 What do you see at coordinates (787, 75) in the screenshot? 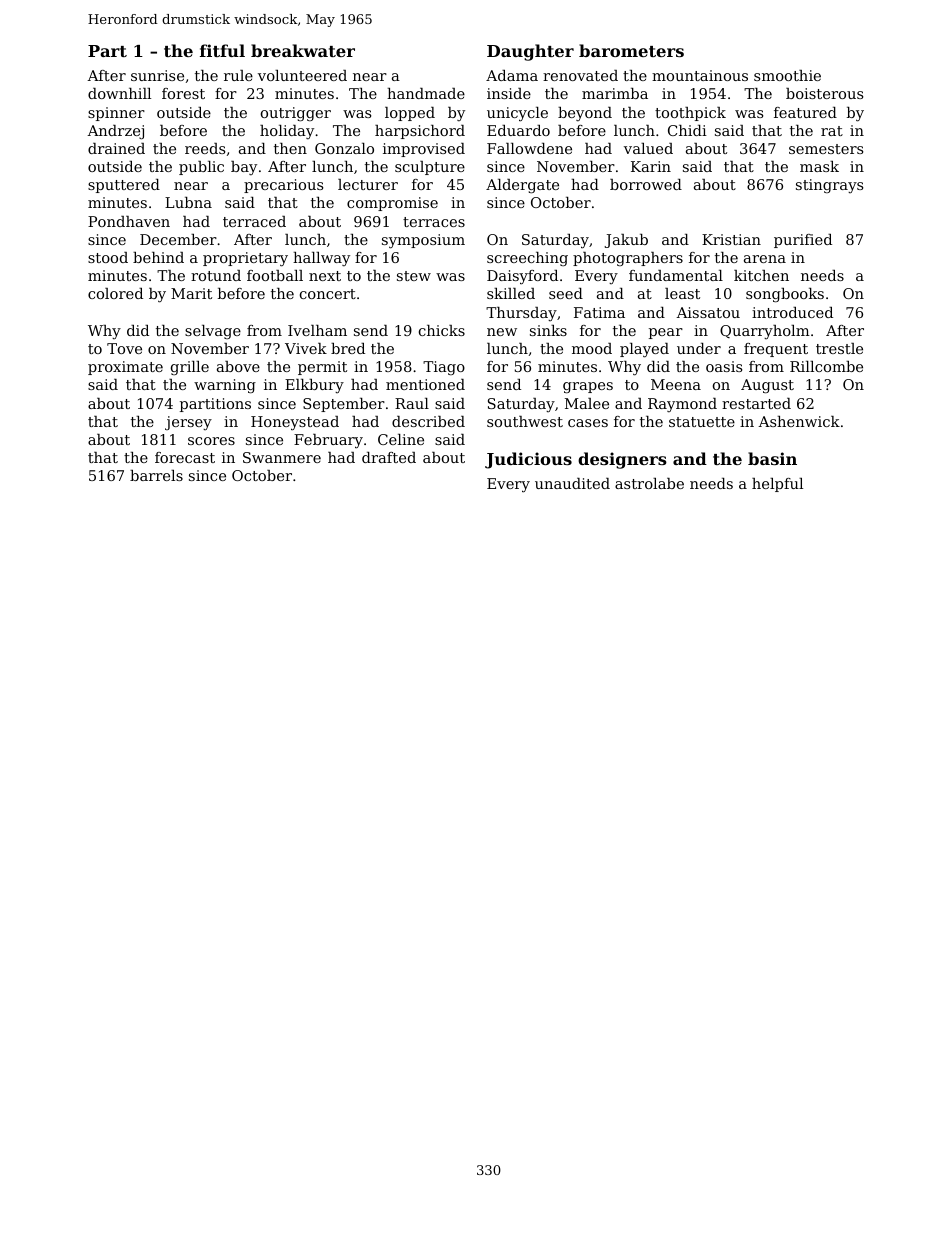
I see `smoothie` at bounding box center [787, 75].
